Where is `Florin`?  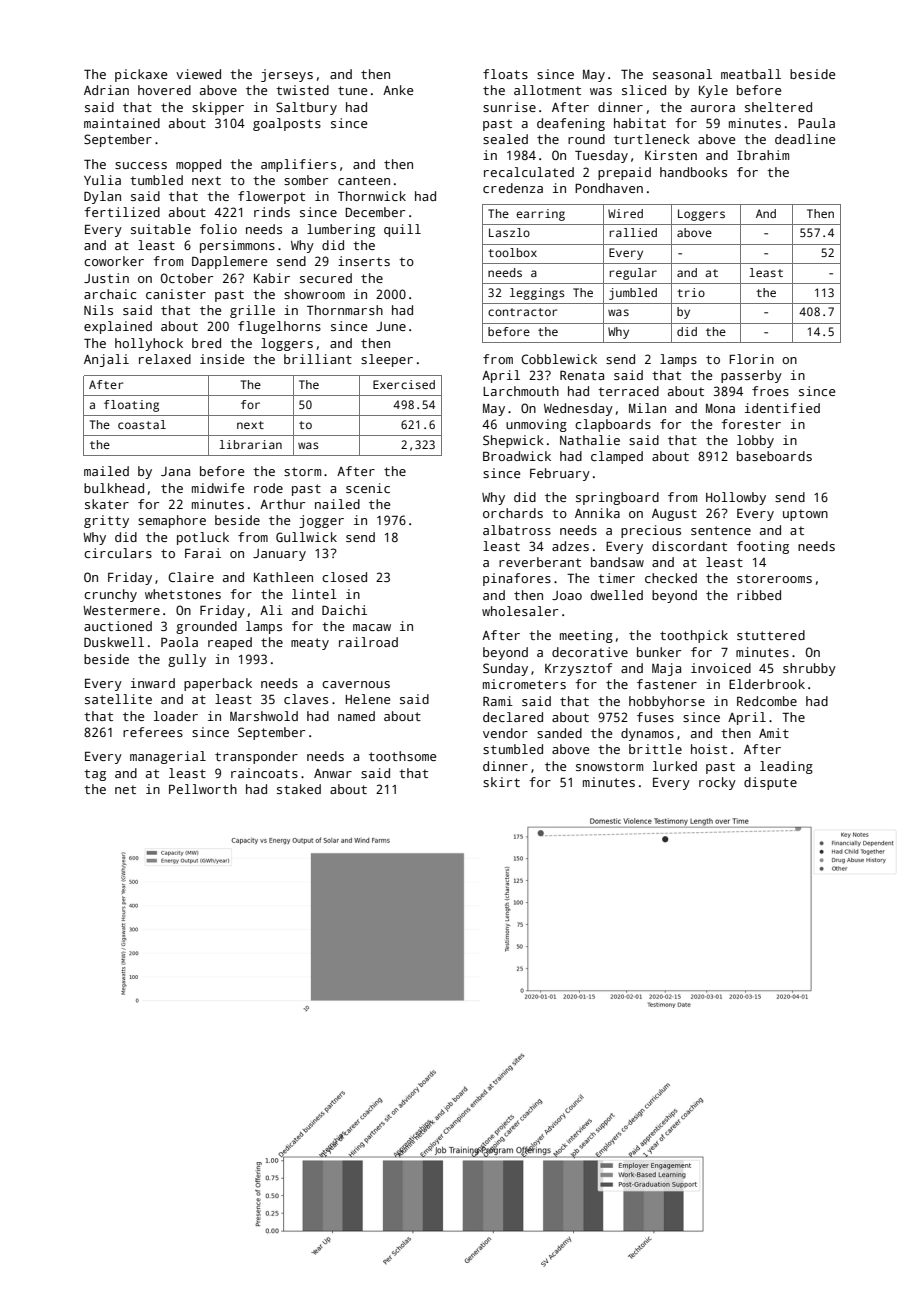
Florin is located at coordinates (752, 359).
